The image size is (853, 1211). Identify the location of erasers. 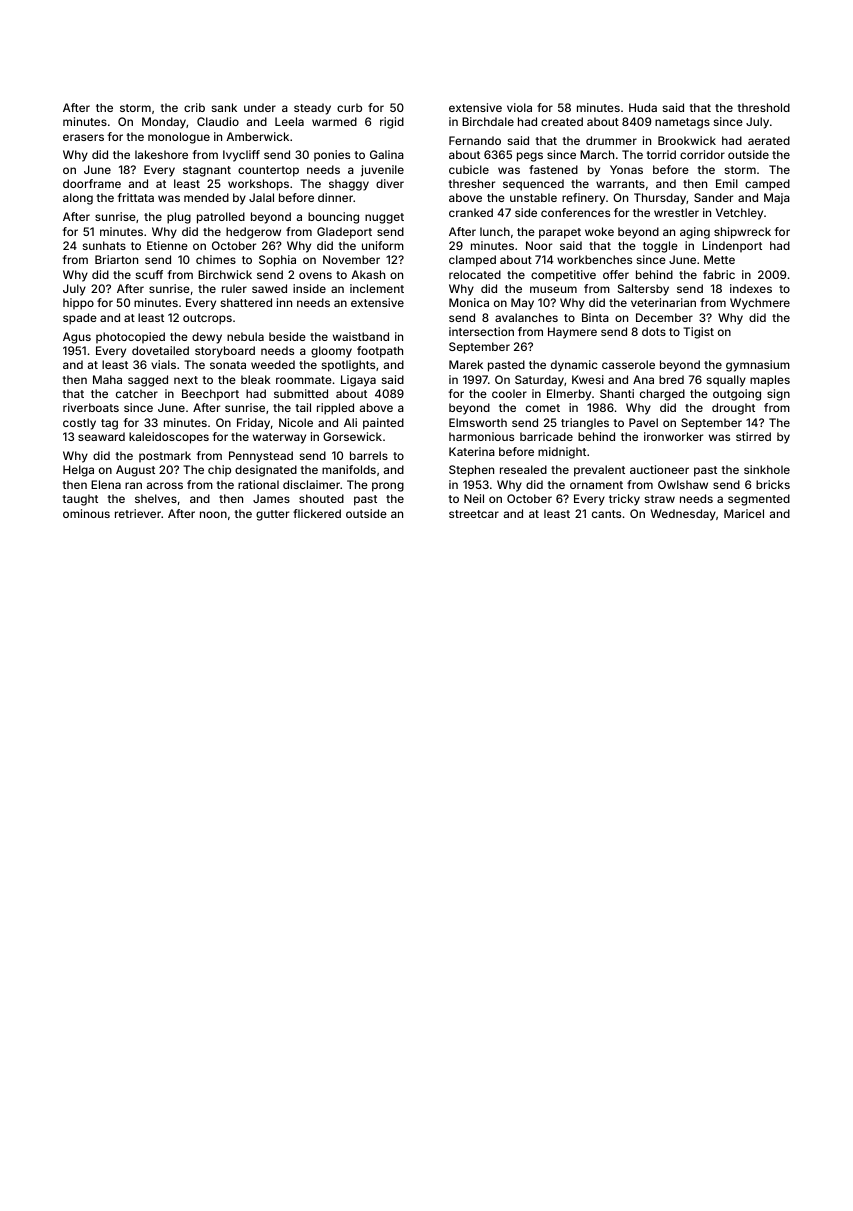
(83, 137).
